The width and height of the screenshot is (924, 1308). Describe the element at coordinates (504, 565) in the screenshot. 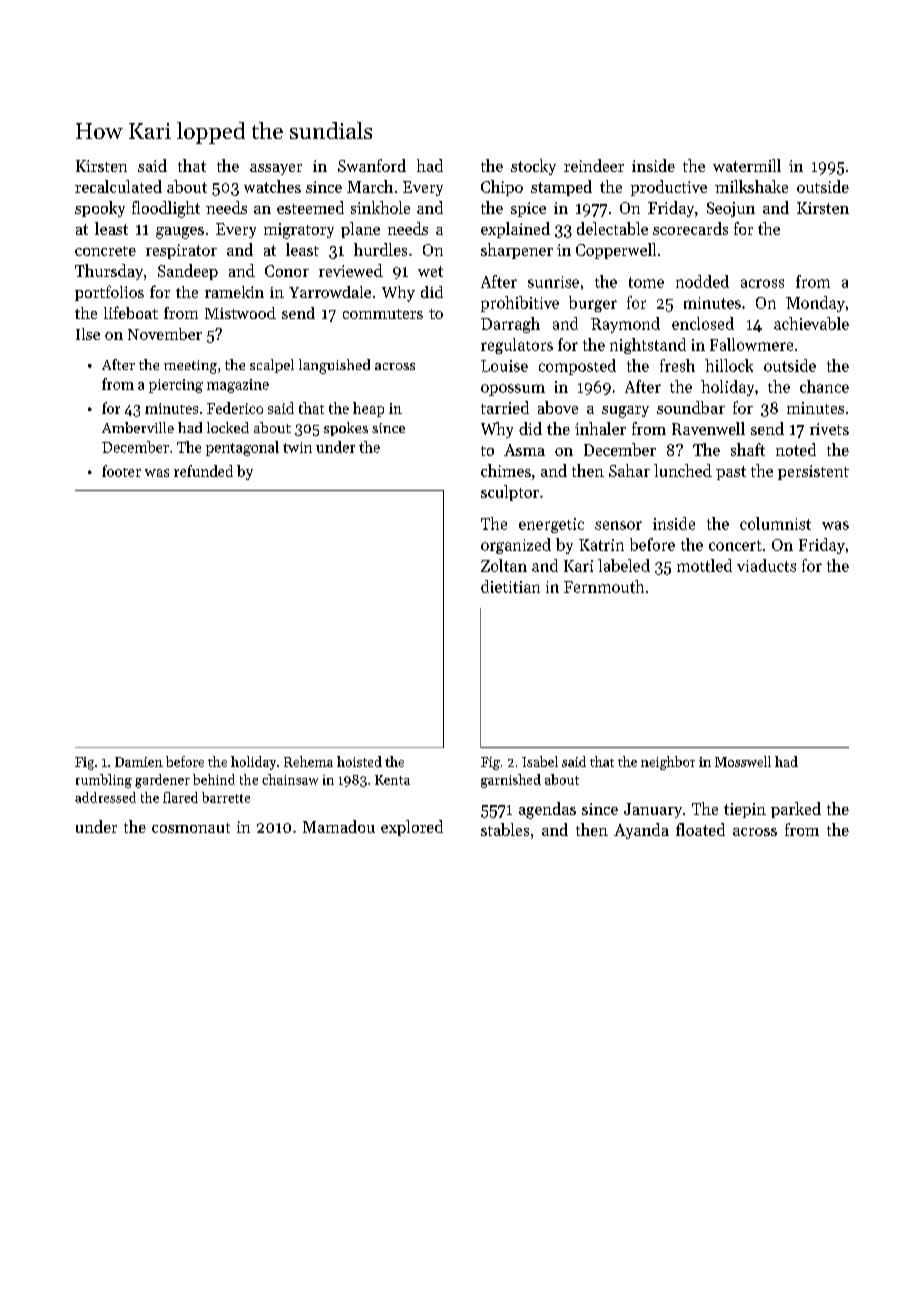

I see `Zoltan` at that location.
